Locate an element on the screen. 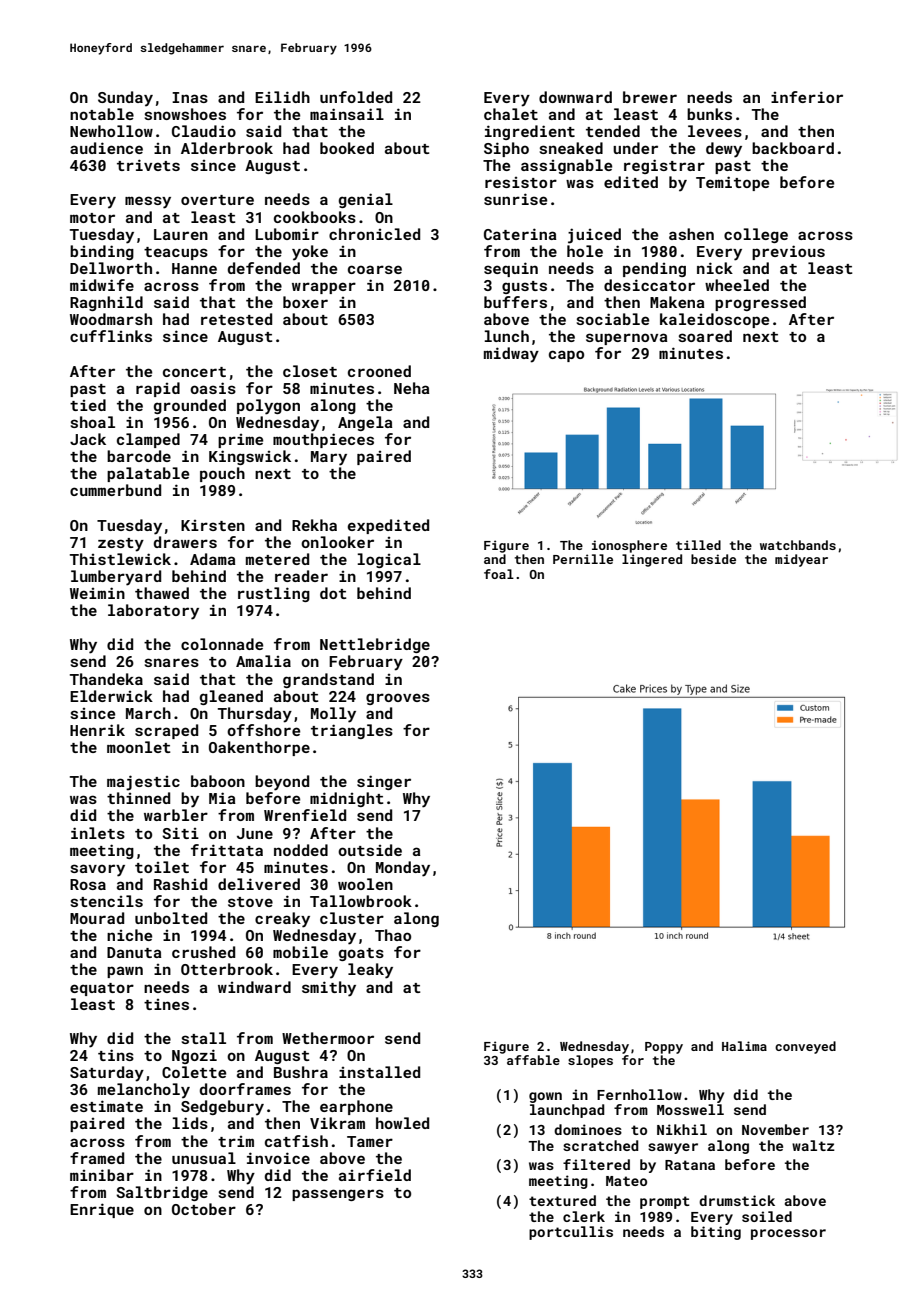 The image size is (924, 1311). outside is located at coordinates (370, 850).
